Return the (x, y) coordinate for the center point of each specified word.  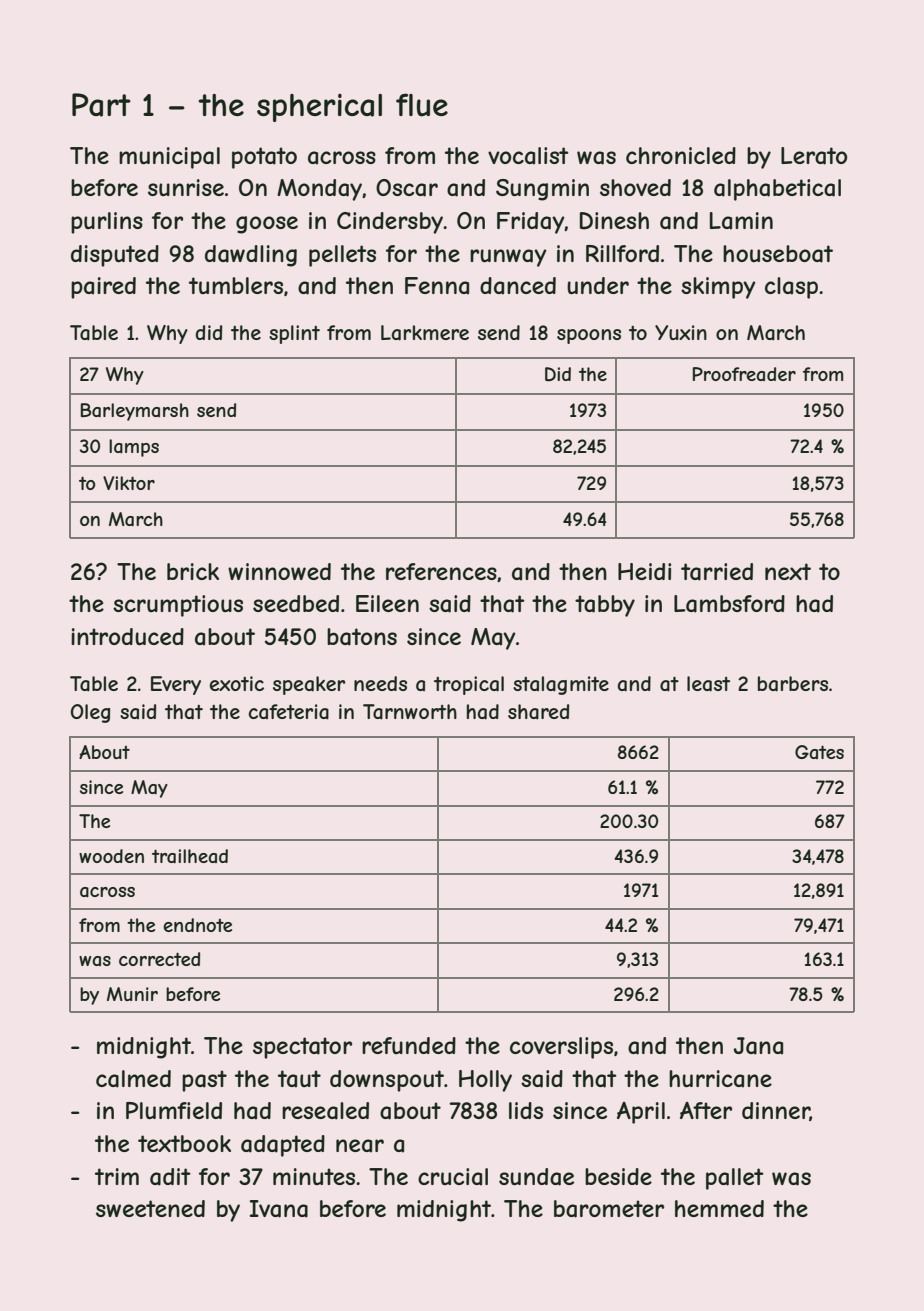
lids (526, 1110)
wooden (111, 856)
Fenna (437, 286)
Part (101, 105)
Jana (758, 1046)
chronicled (681, 155)
